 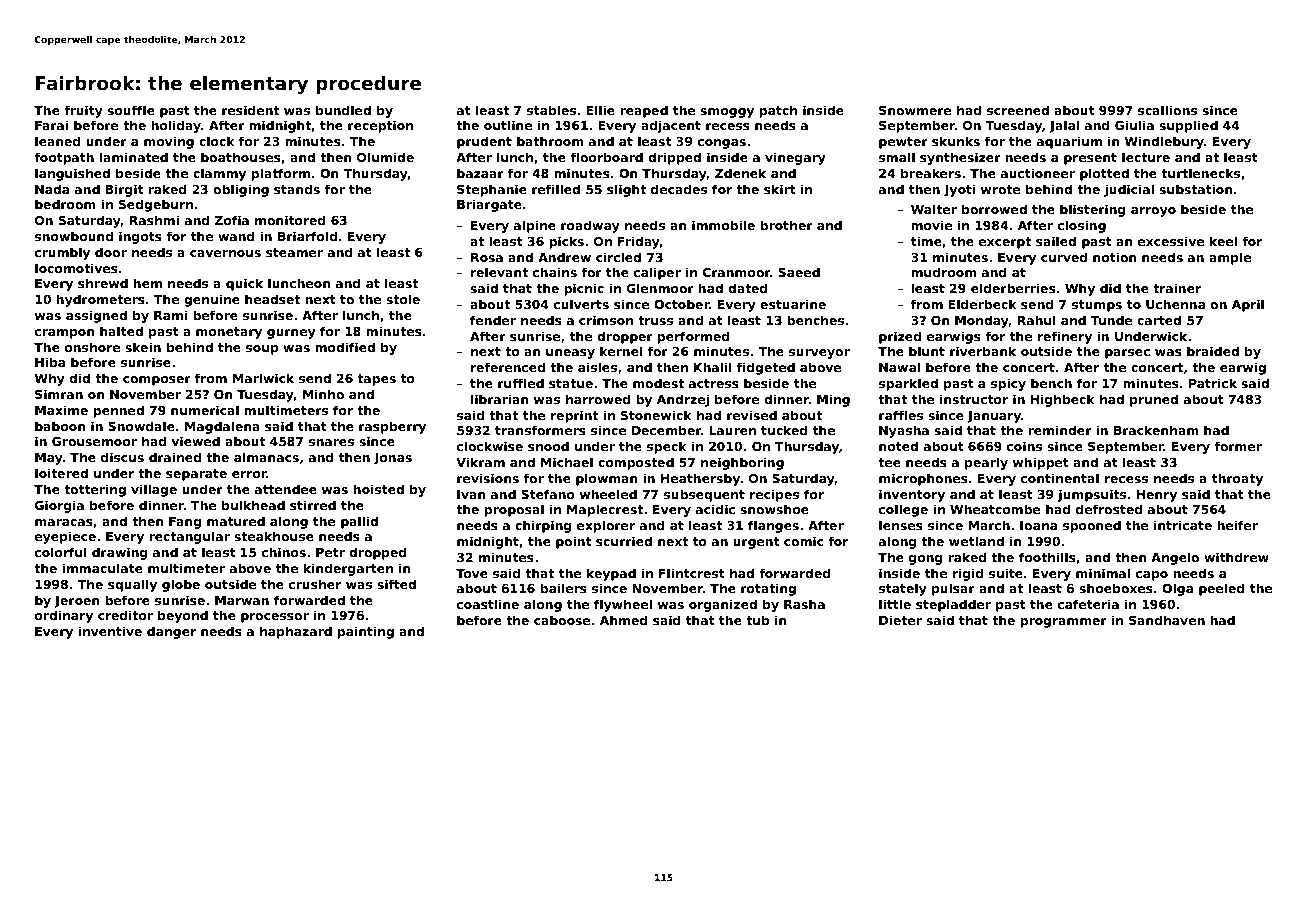 I want to click on Sandhaven, so click(x=1167, y=620).
